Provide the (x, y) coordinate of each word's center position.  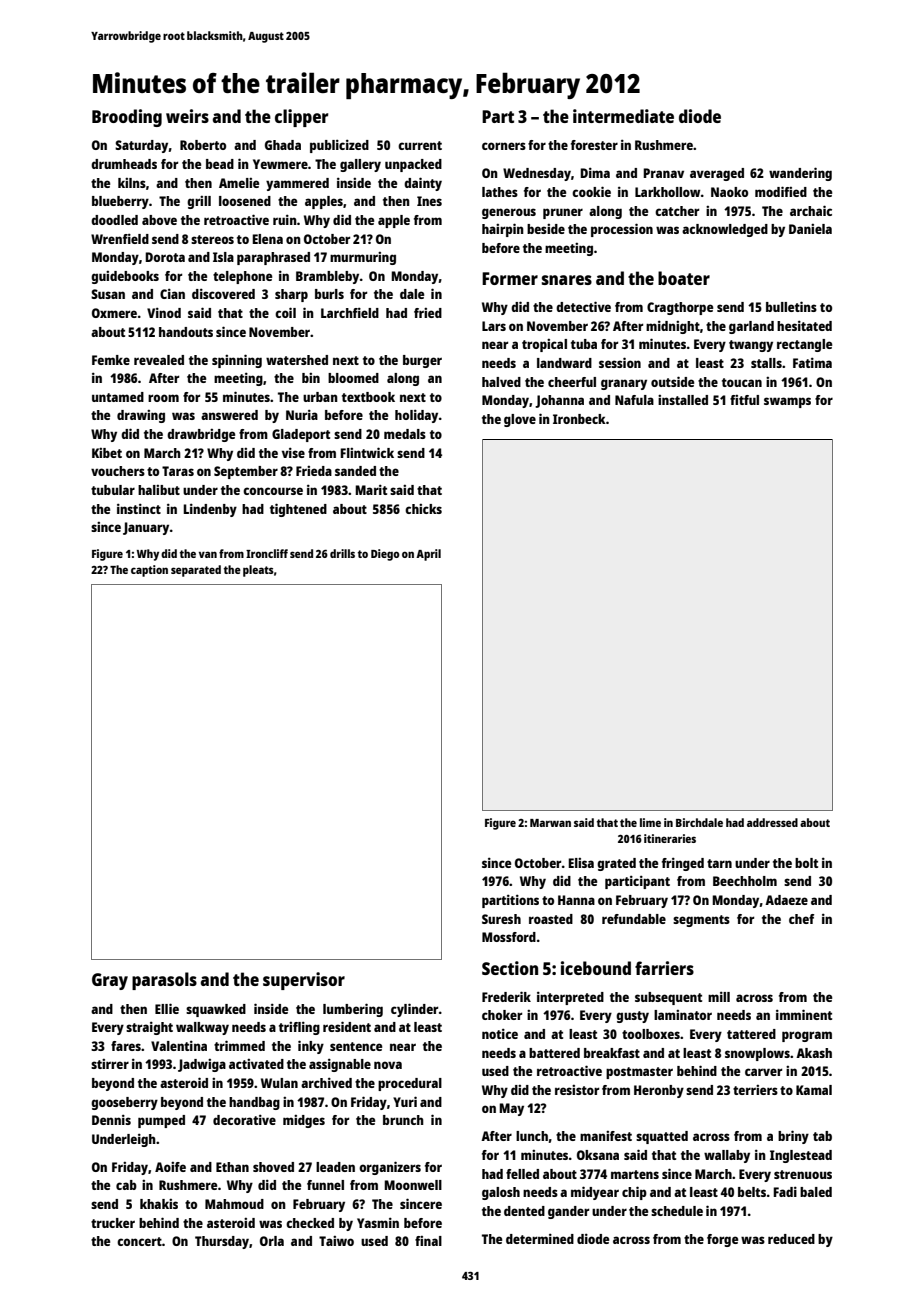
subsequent (668, 998)
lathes (500, 192)
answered (229, 415)
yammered (297, 184)
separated (196, 571)
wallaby (727, 1156)
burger (422, 361)
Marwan (550, 823)
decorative (244, 1119)
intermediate (623, 116)
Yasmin (378, 1222)
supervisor (304, 981)
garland (751, 327)
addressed (772, 822)
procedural (410, 1084)
